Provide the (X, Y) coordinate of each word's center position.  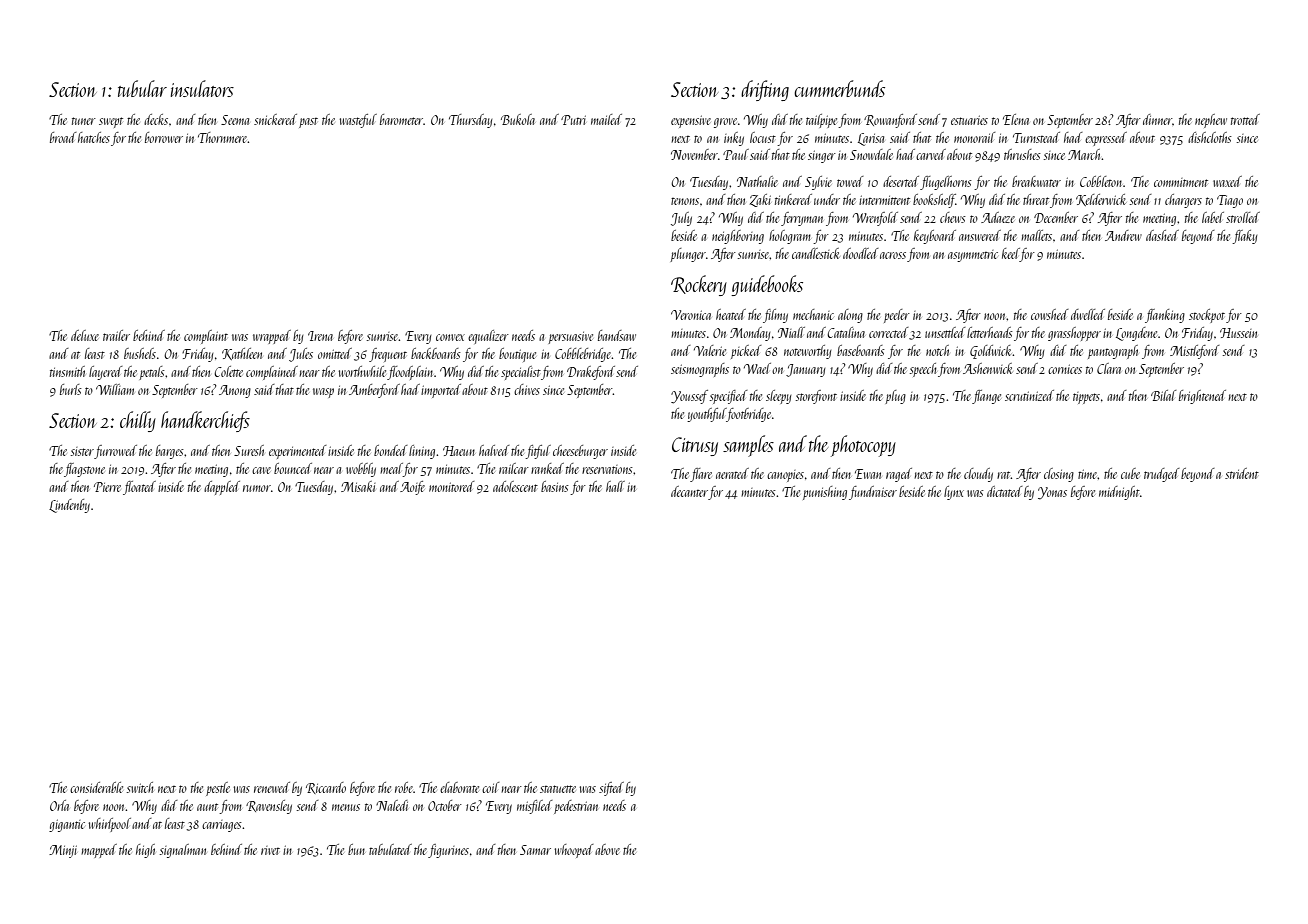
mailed (606, 119)
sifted (611, 789)
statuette (558, 789)
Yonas (1052, 493)
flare (701, 475)
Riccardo (326, 788)
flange (986, 397)
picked (746, 352)
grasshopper (1074, 334)
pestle (218, 789)
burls (71, 389)
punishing (825, 493)
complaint (206, 337)
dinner (1157, 119)
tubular (142, 88)
